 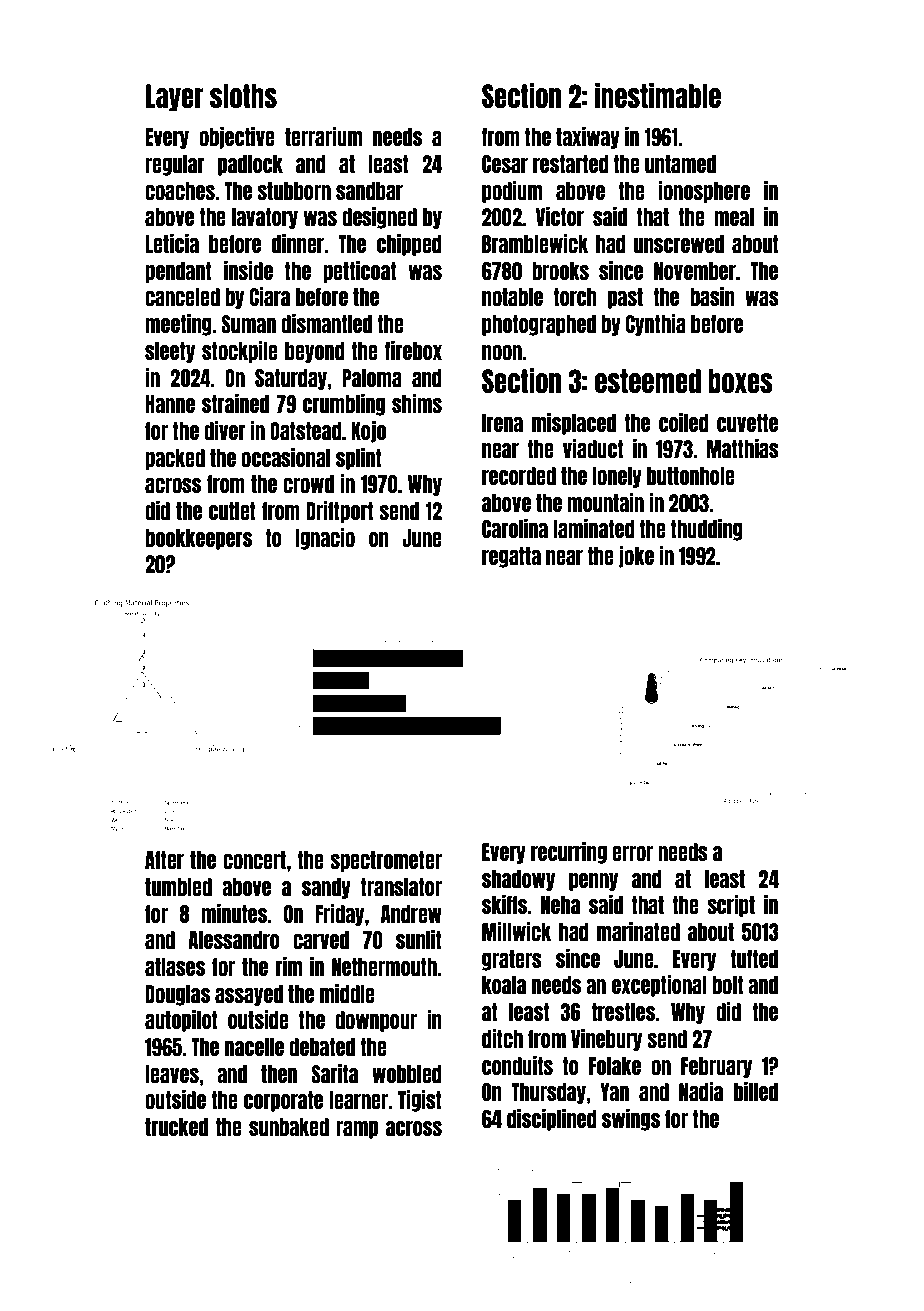 What do you see at coordinates (368, 432) in the screenshot?
I see `Kojo` at bounding box center [368, 432].
